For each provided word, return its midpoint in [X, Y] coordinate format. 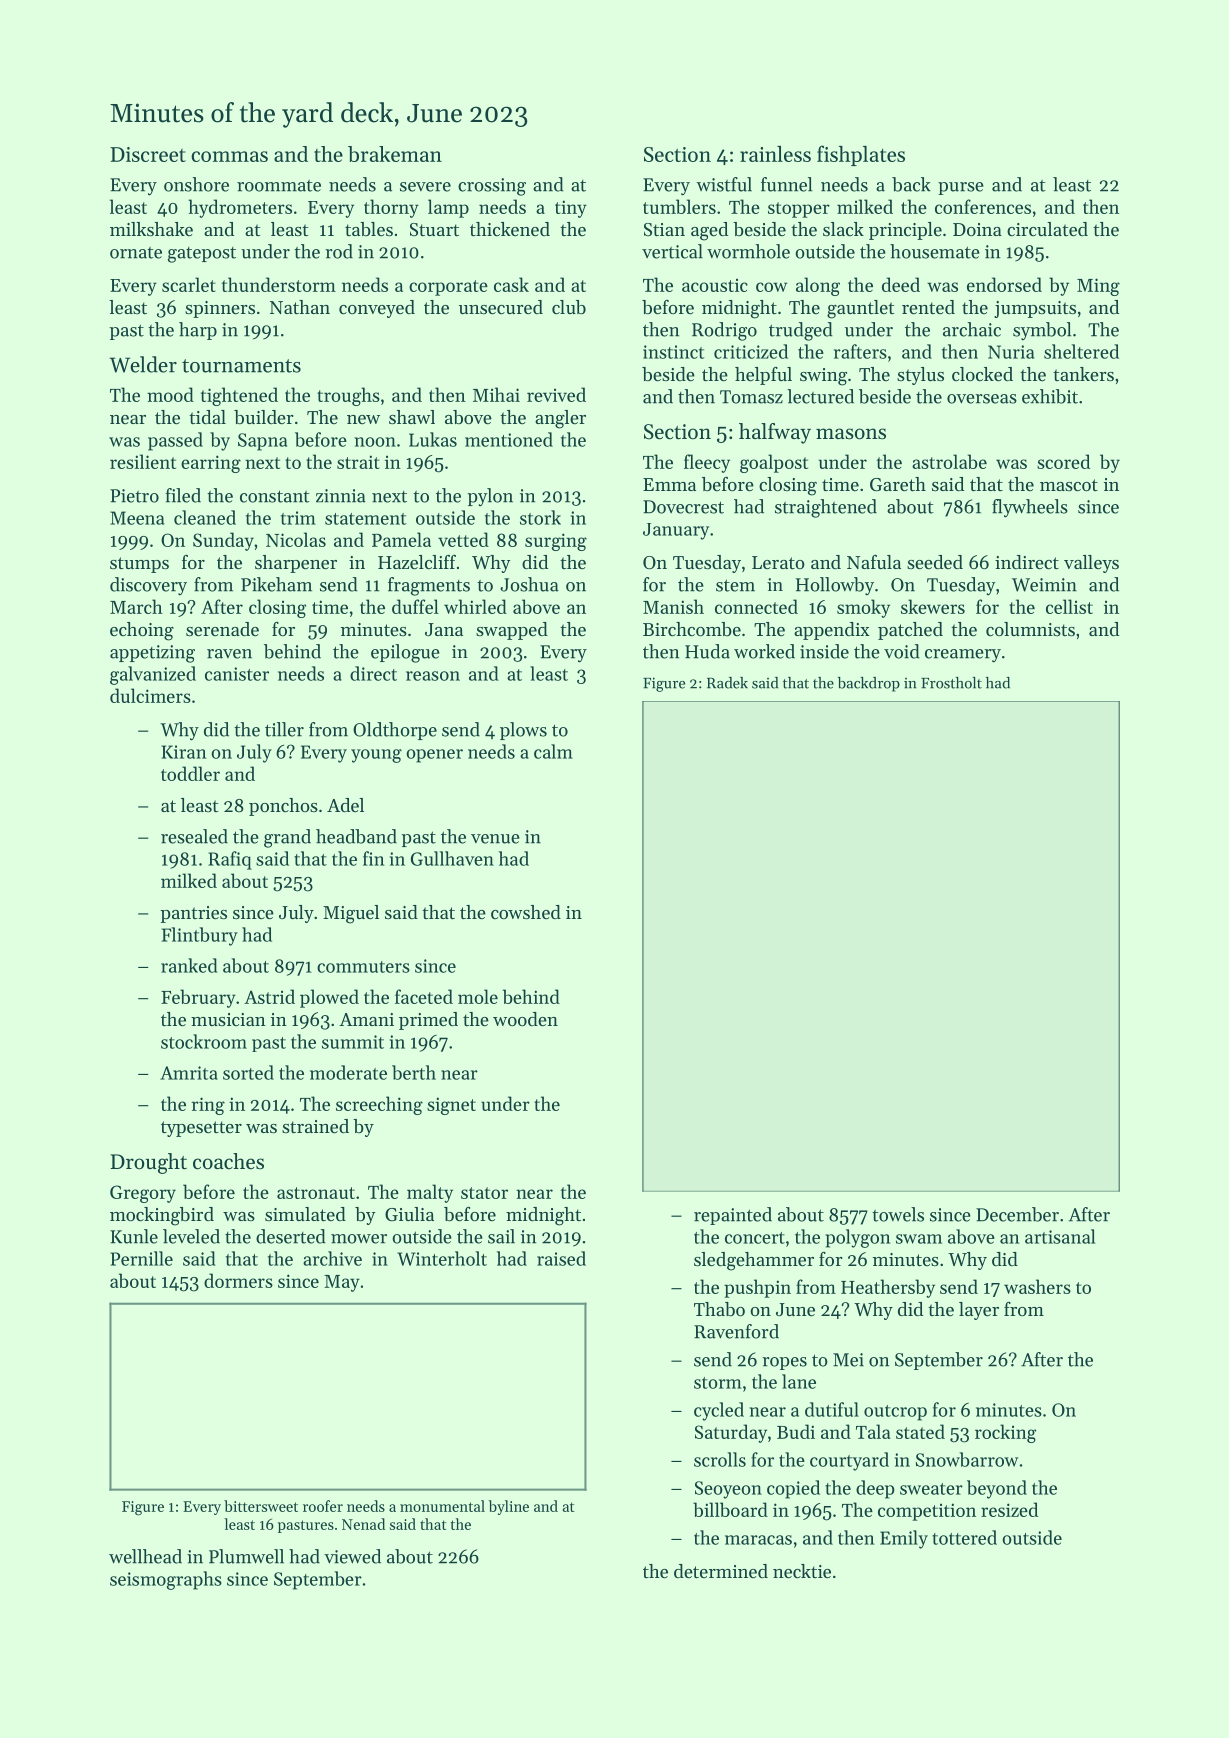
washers [1037, 1286]
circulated [1047, 229]
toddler [190, 773]
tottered [964, 1537]
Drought [148, 1163]
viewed [352, 1556]
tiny [571, 209]
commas [229, 156]
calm [553, 751]
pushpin [757, 1288]
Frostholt [951, 683]
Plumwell [246, 1556]
